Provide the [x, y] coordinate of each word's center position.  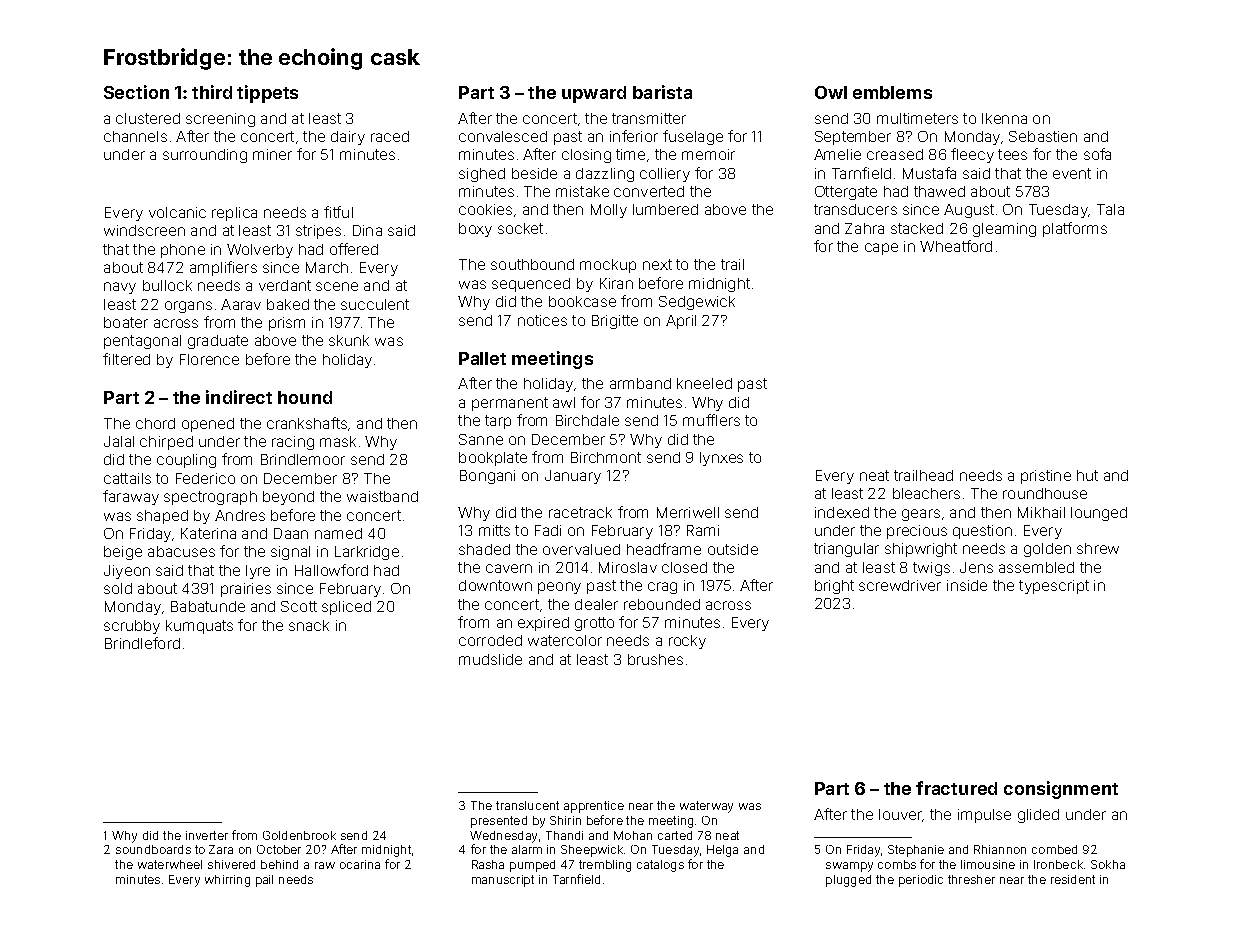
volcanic [177, 212]
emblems [892, 92]
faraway [131, 497]
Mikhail [1041, 512]
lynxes [721, 459]
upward [594, 94]
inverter [207, 835]
